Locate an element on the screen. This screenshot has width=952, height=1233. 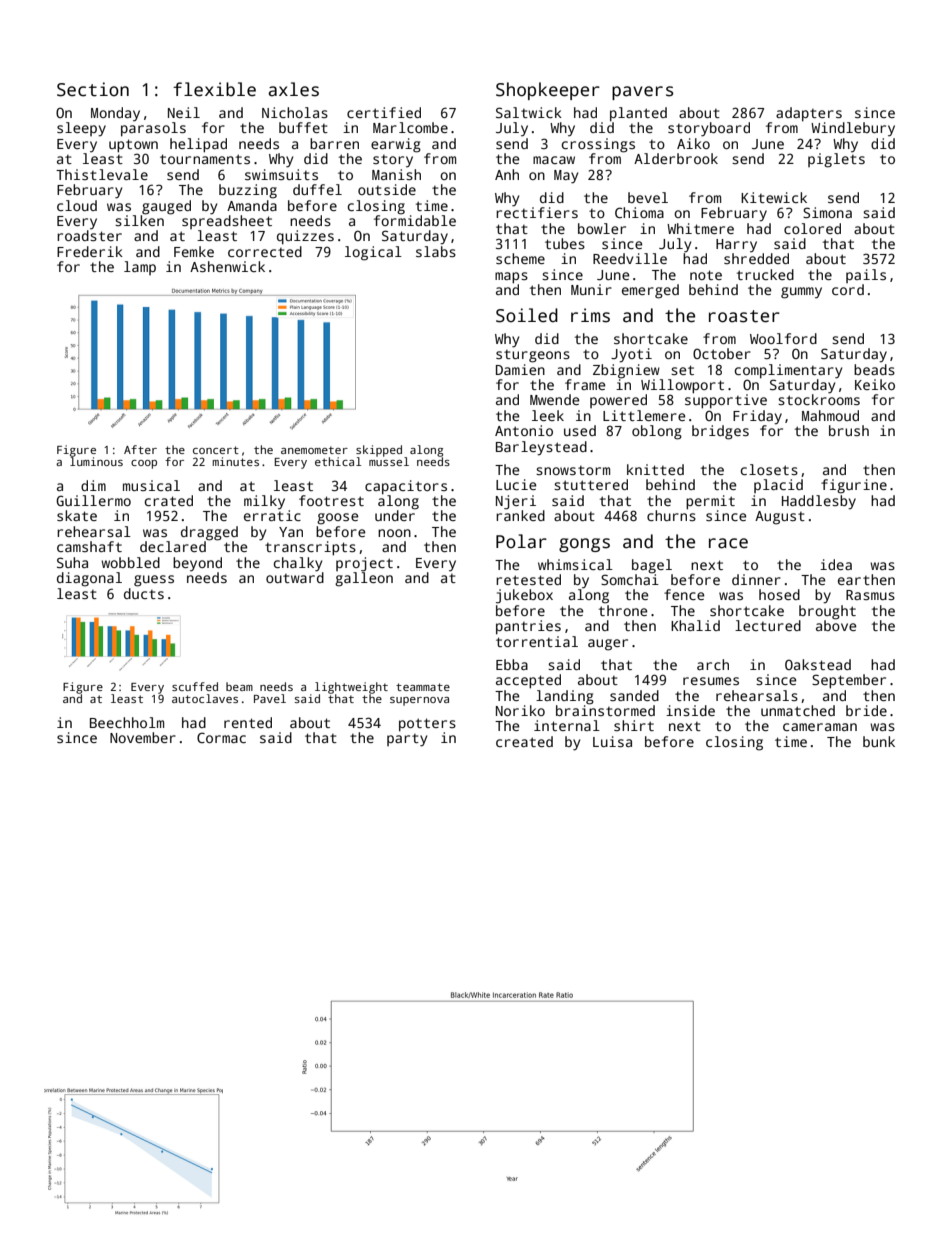
shredded is located at coordinates (756, 258).
